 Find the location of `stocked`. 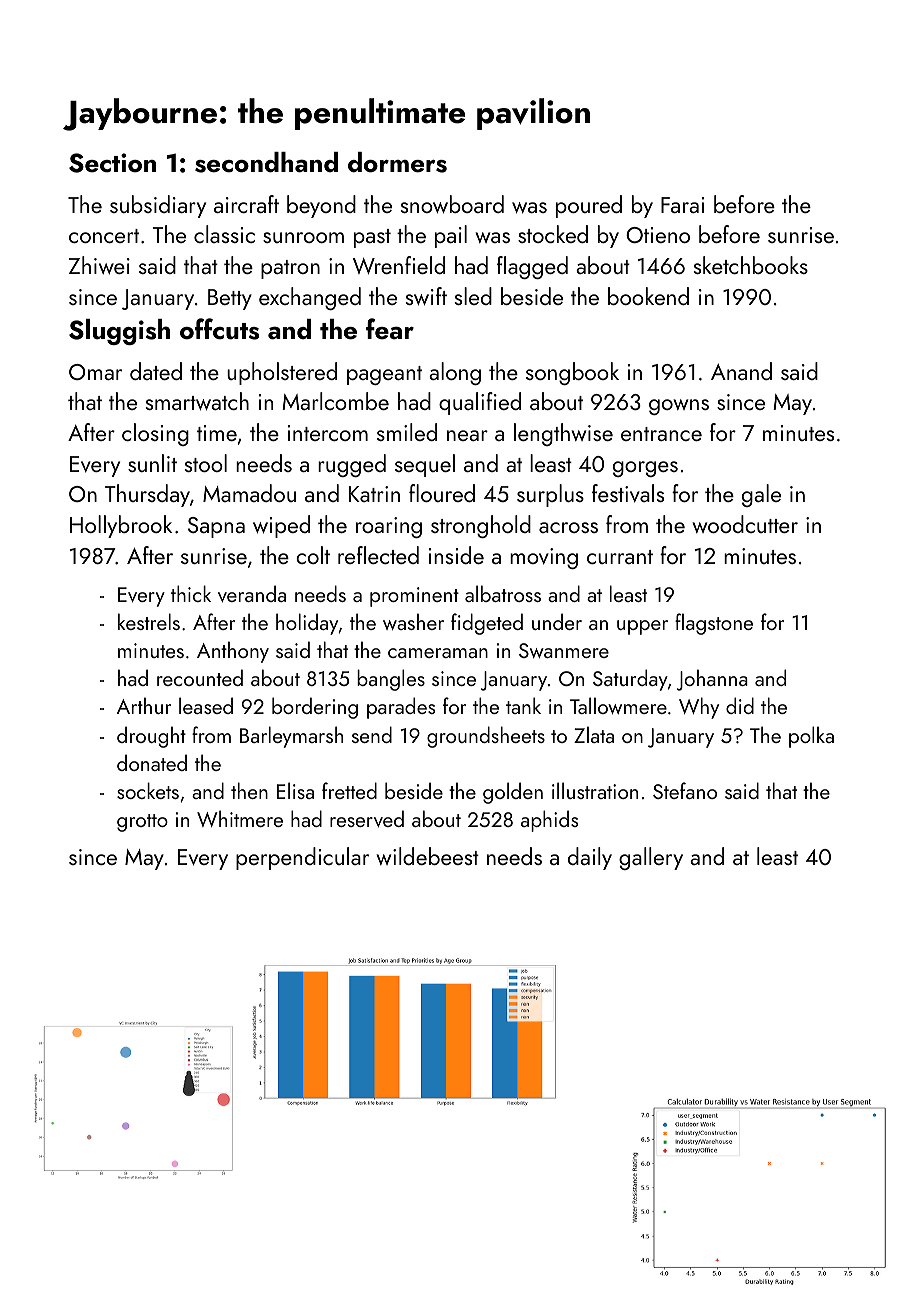

stocked is located at coordinates (553, 234).
